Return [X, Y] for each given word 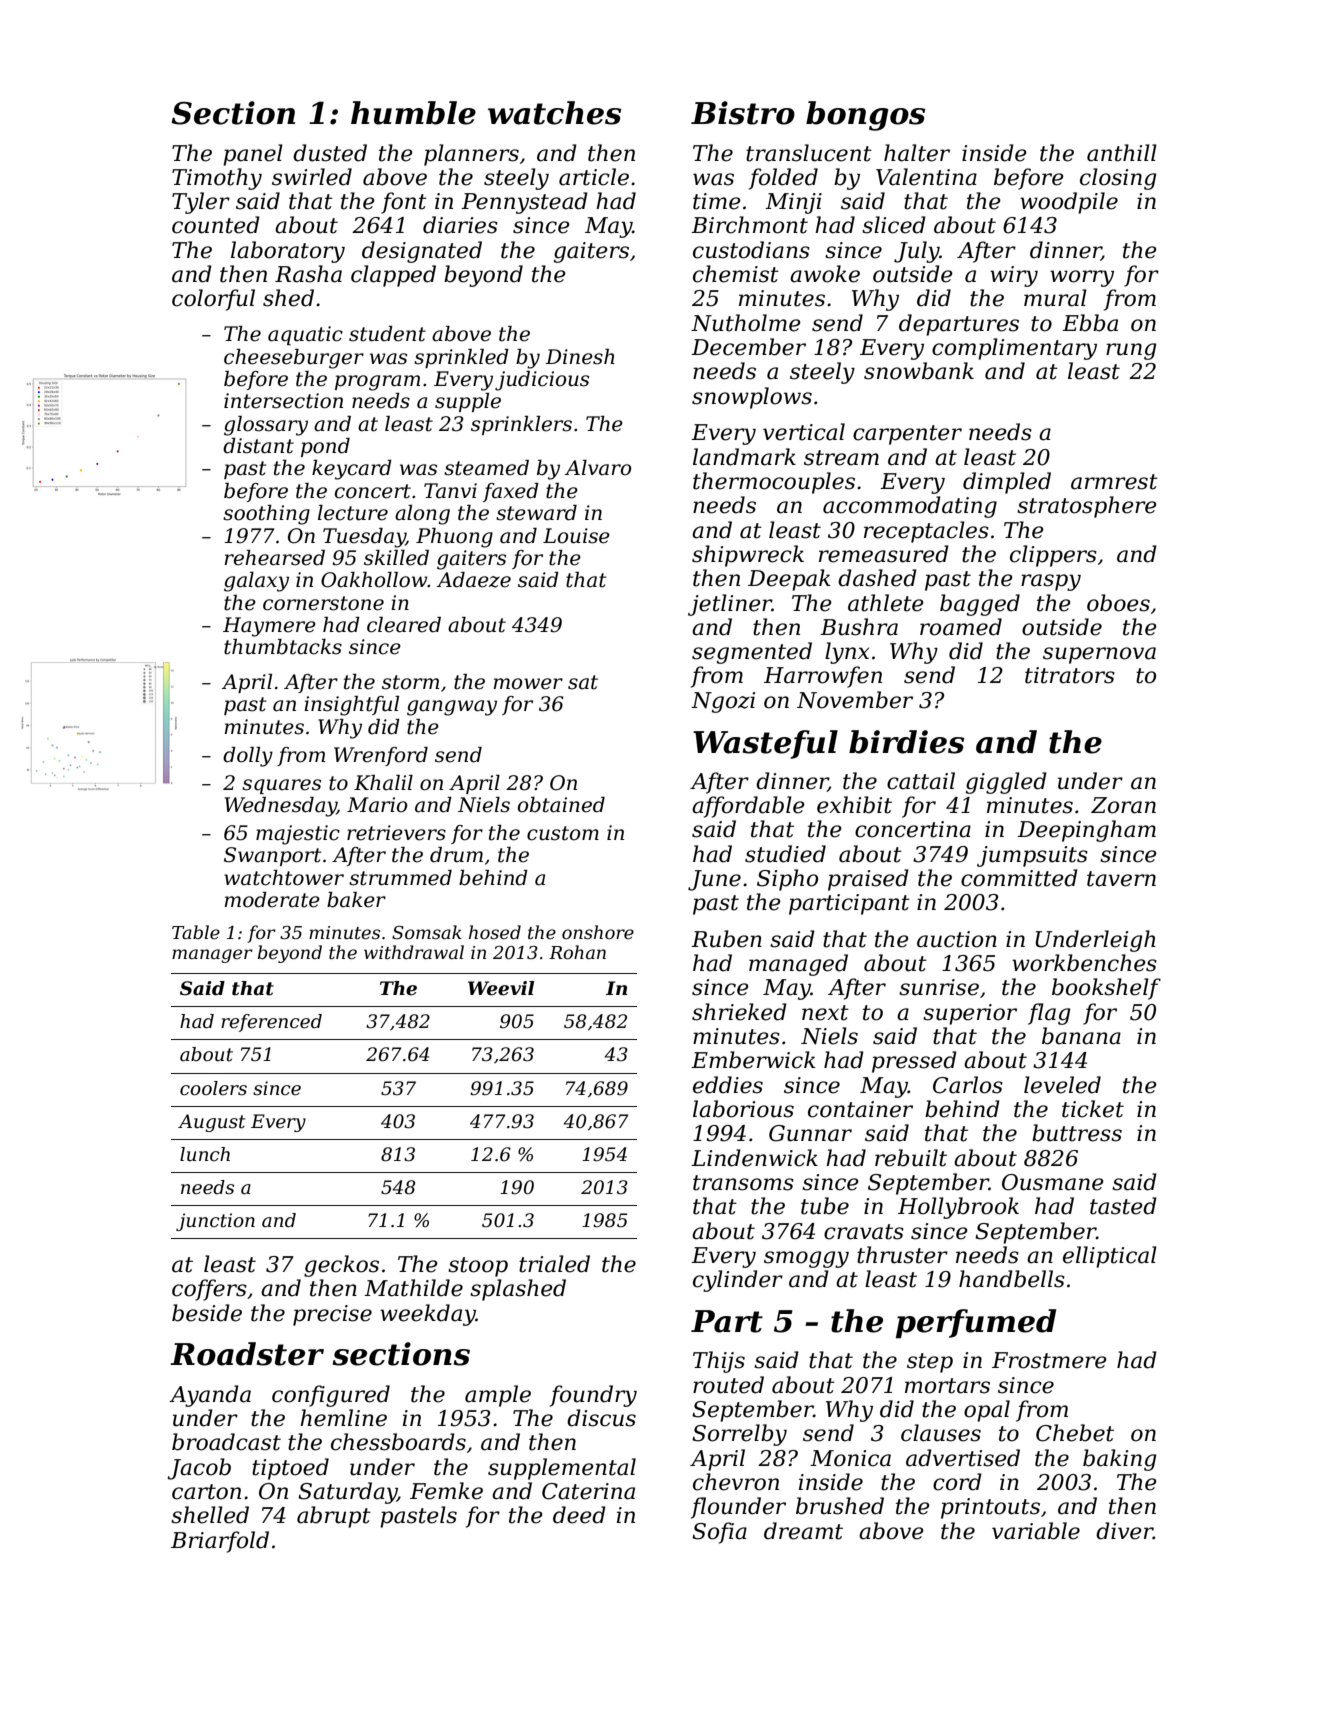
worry [1082, 278]
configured [331, 1396]
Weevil [501, 988]
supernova [1099, 655]
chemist [736, 274]
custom [563, 833]
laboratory [288, 252]
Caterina [588, 1491]
